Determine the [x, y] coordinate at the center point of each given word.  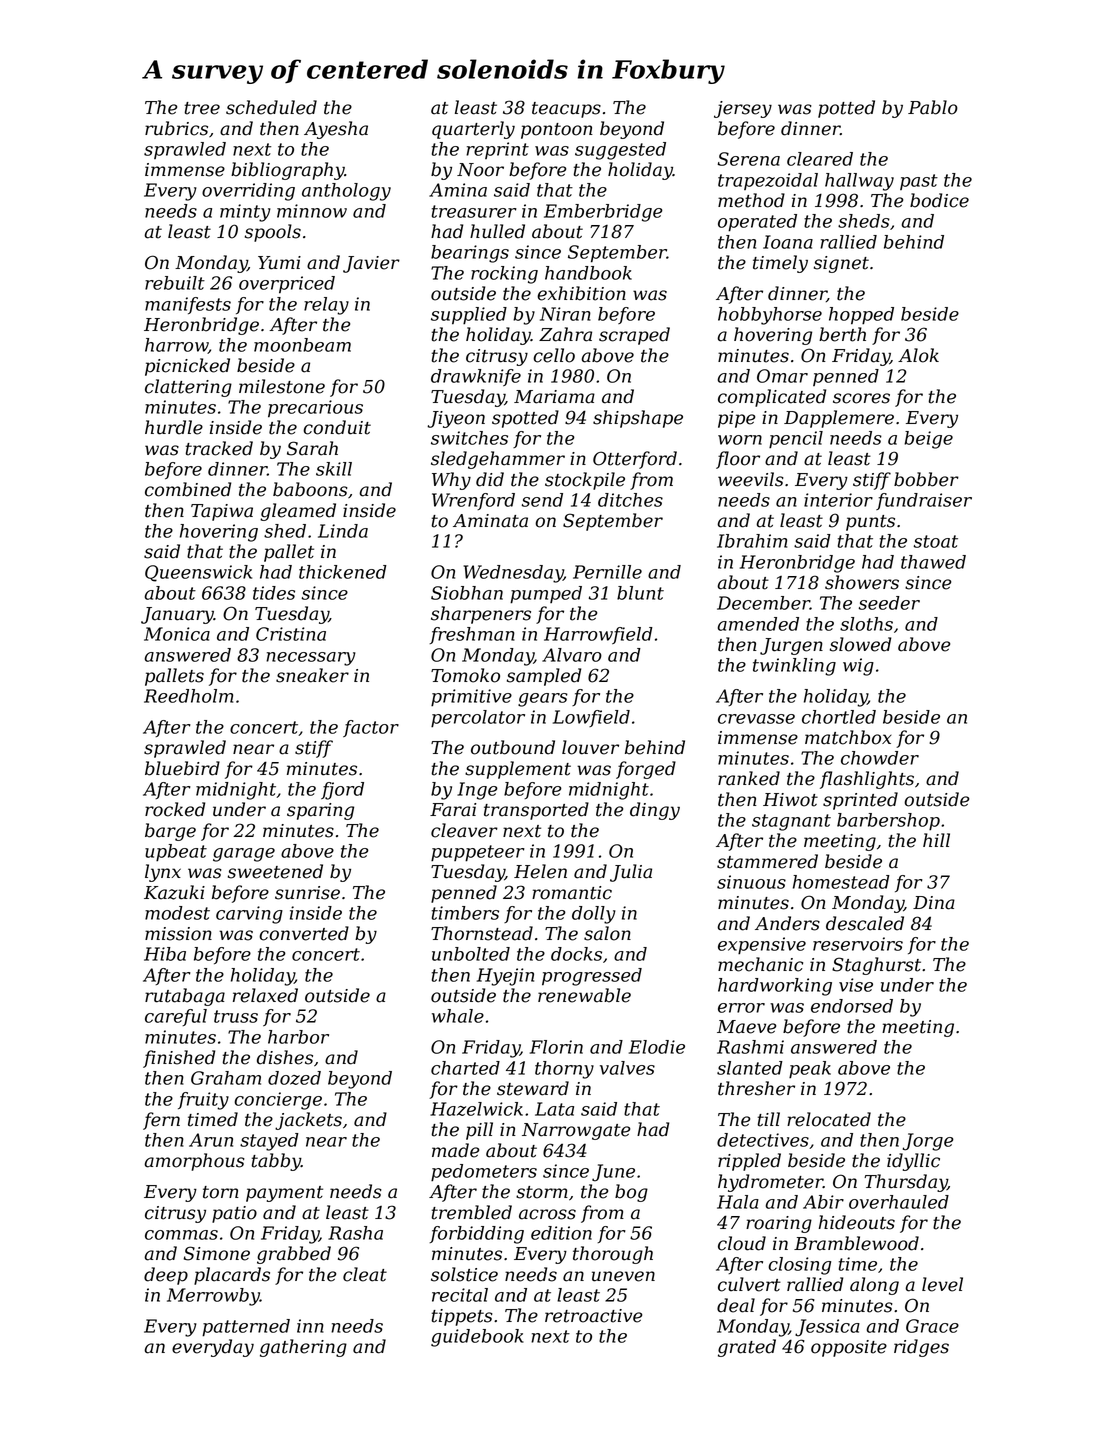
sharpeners [481, 615]
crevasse [756, 719]
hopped [861, 316]
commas [181, 1235]
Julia [631, 873]
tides [274, 593]
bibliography [288, 171]
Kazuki [174, 892]
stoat [936, 541]
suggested [620, 151]
